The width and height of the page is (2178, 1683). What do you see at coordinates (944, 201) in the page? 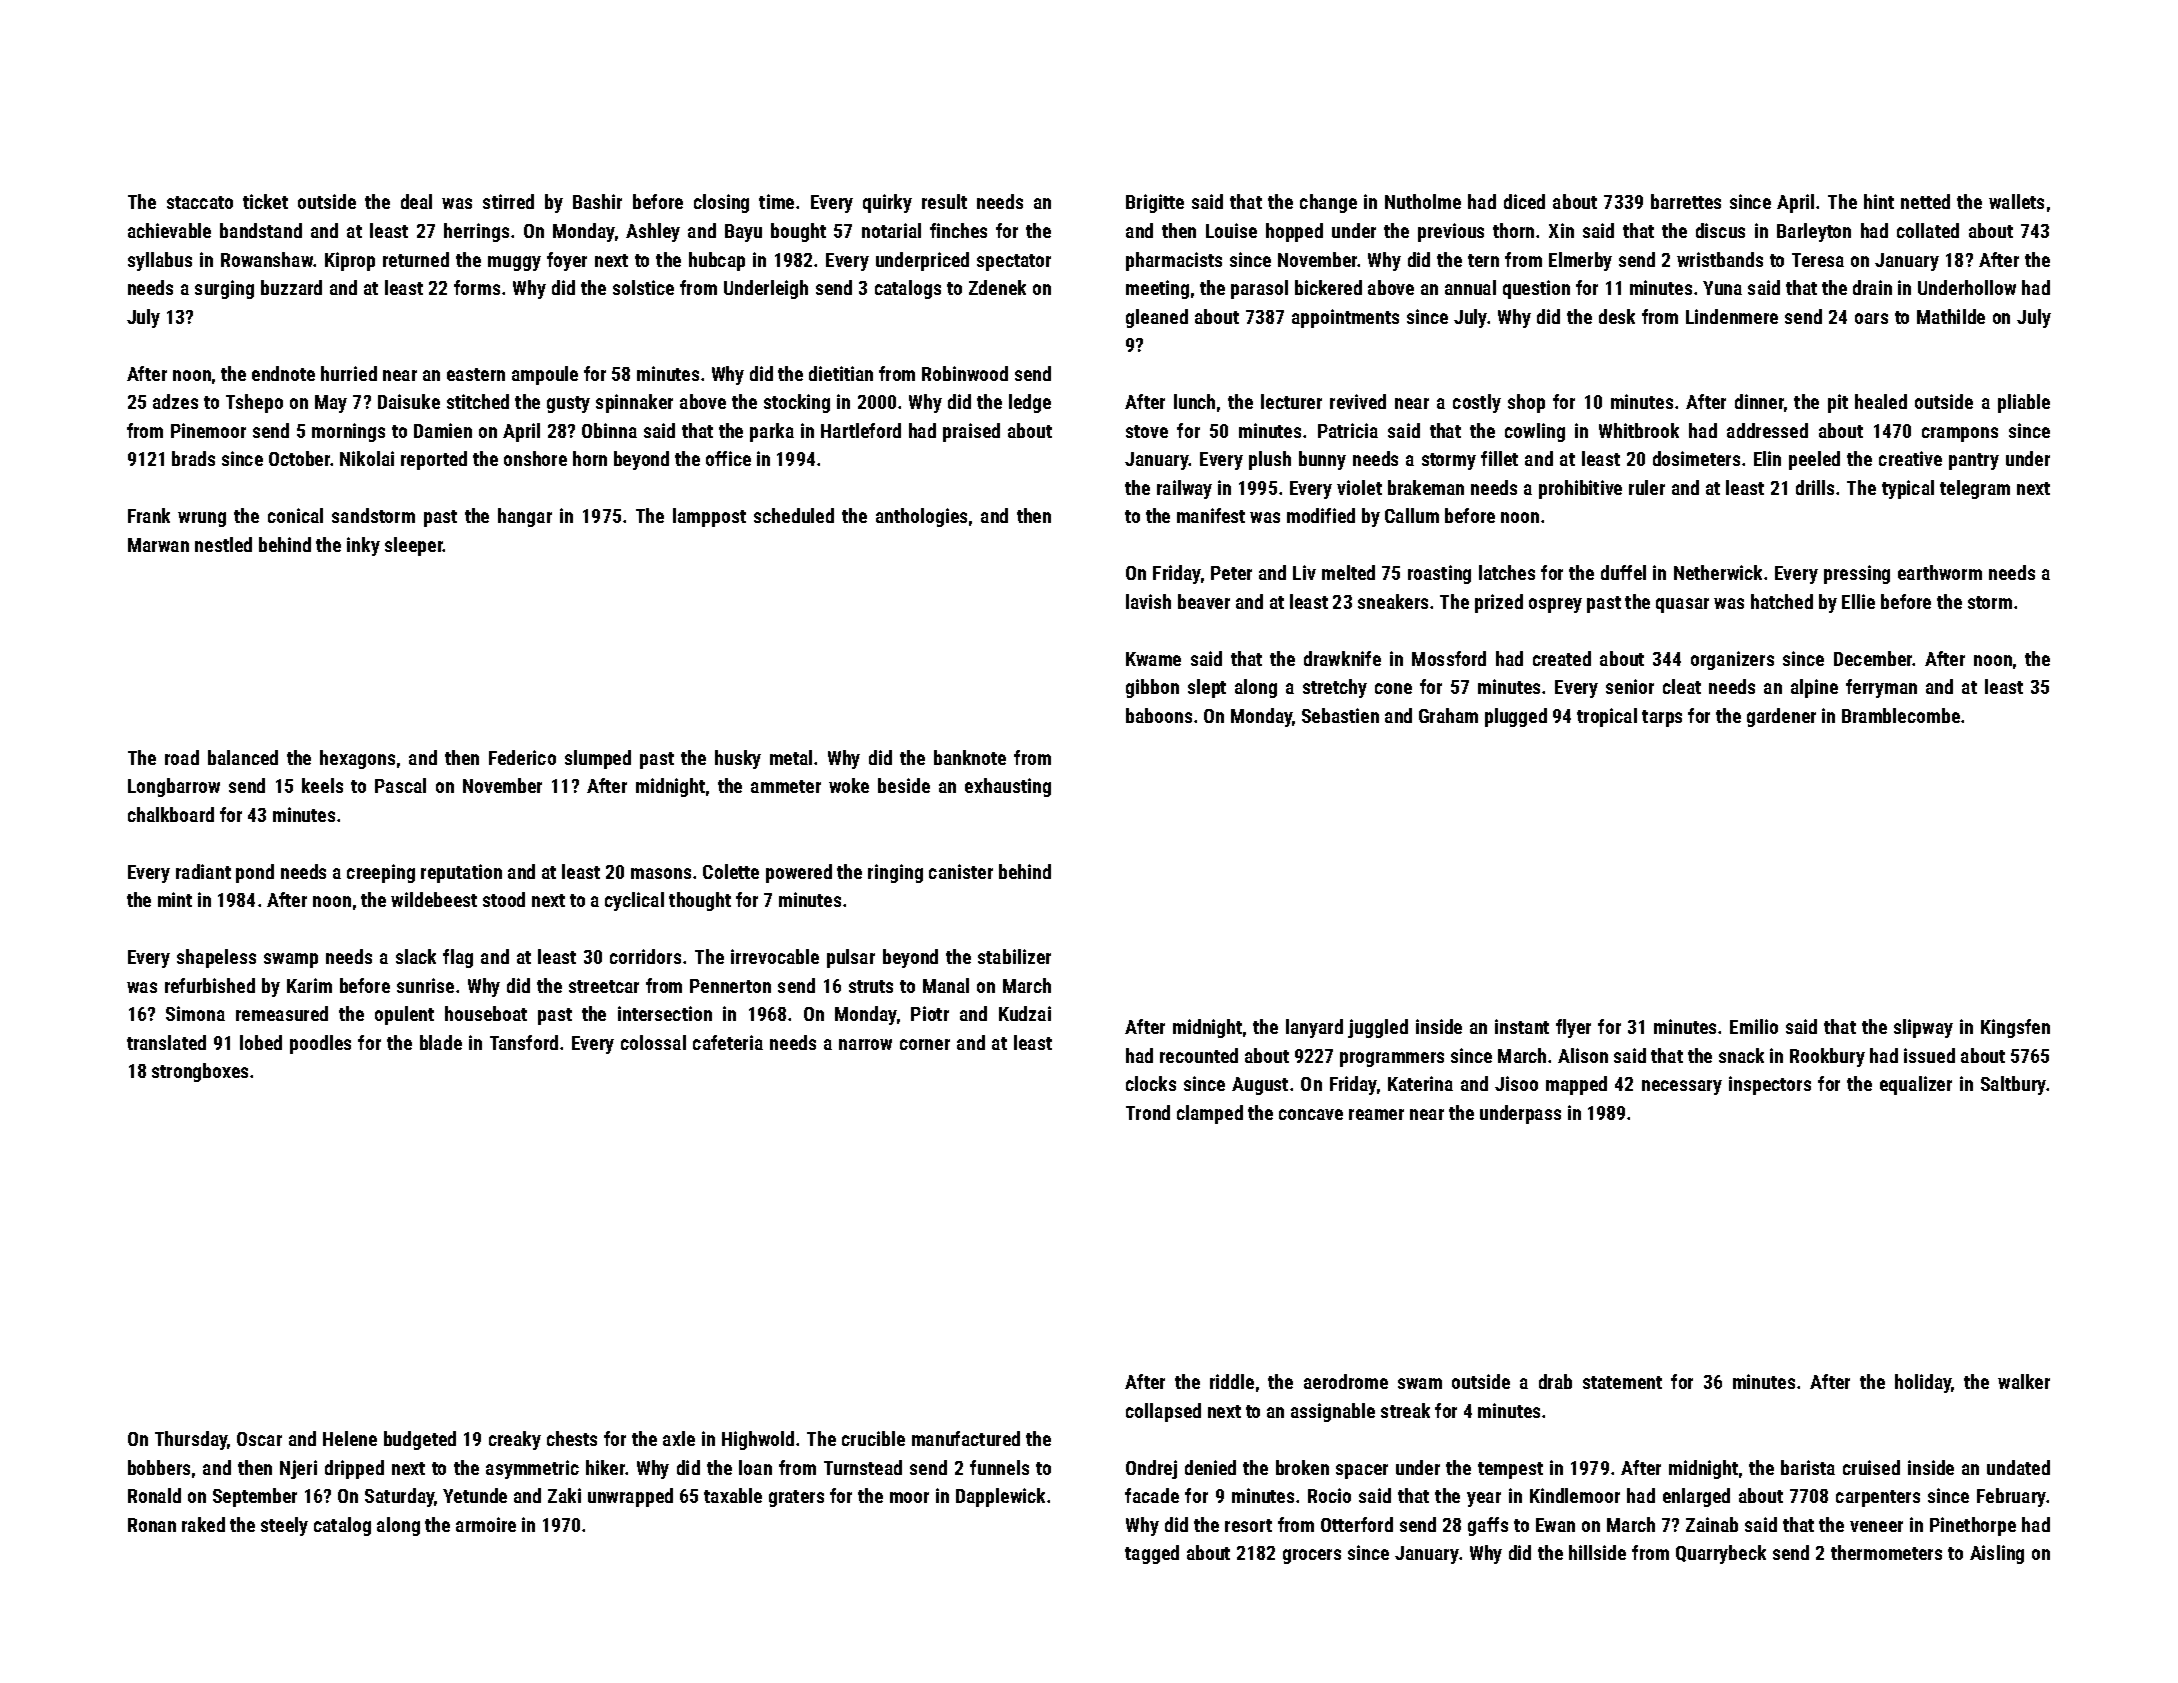
I see `result` at bounding box center [944, 201].
